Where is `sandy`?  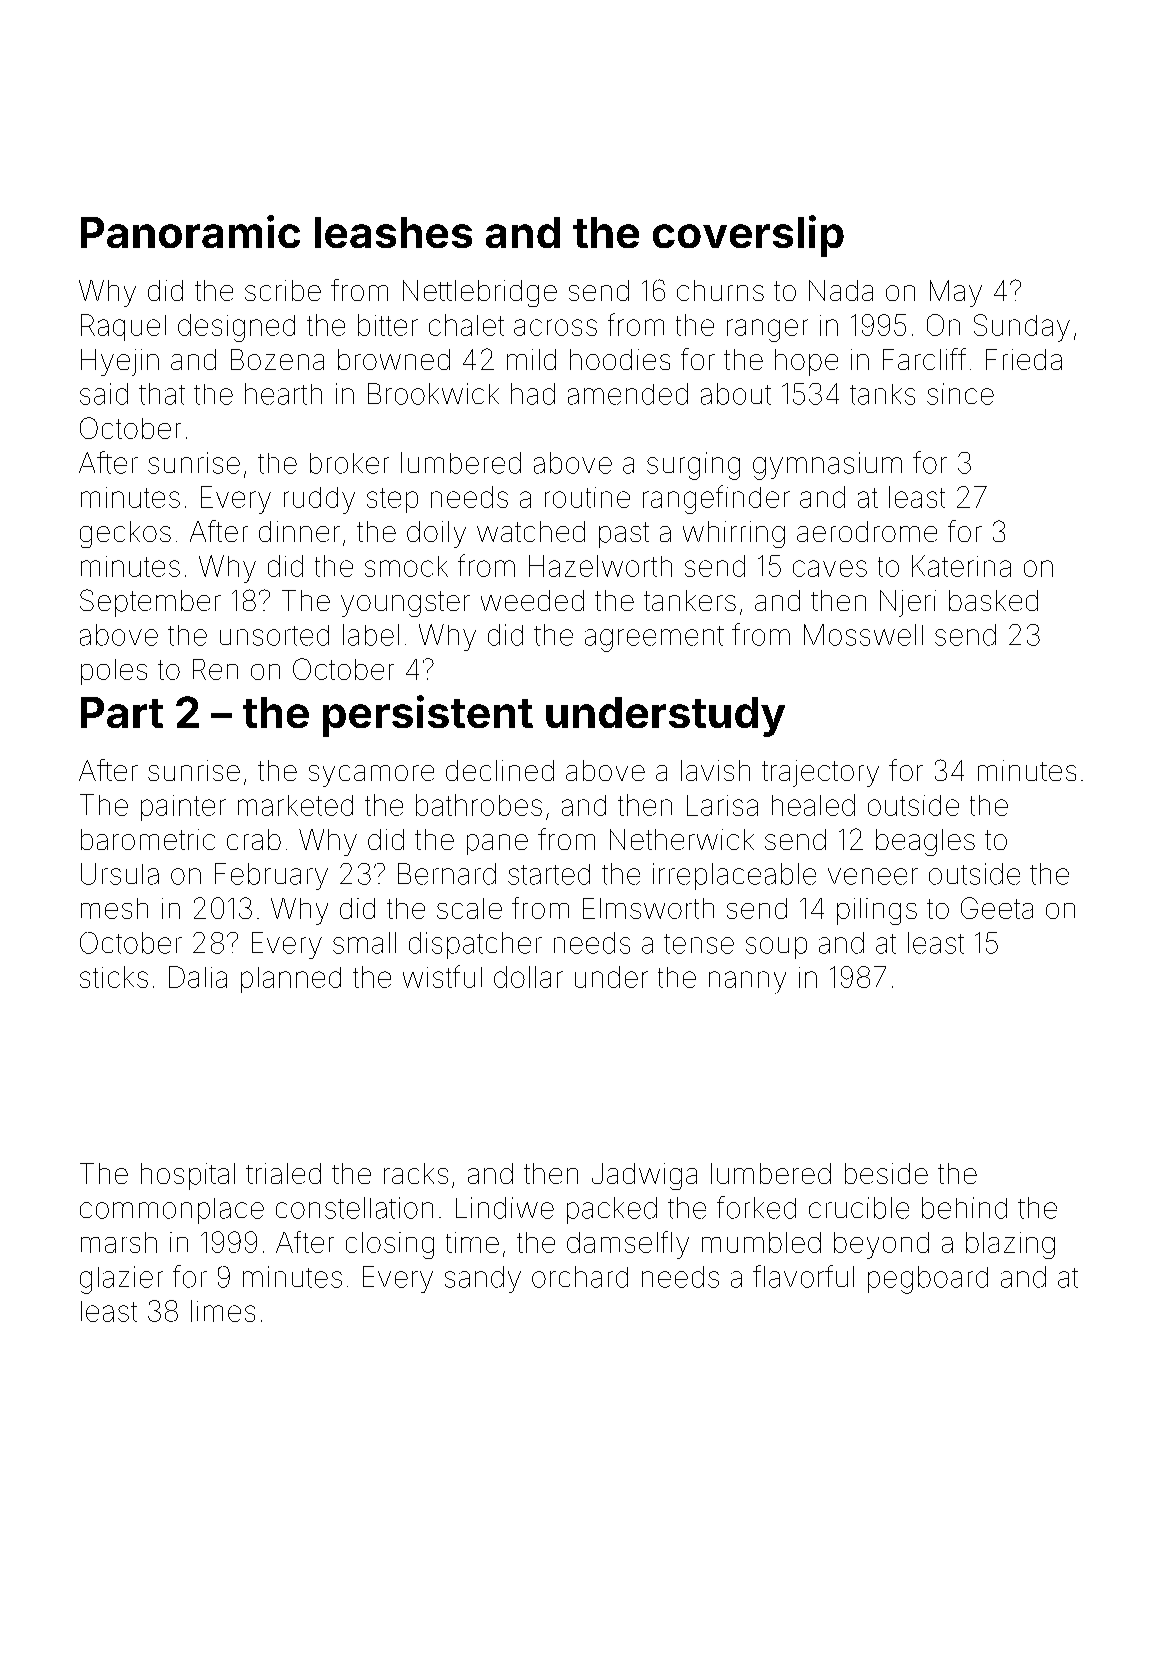 sandy is located at coordinates (483, 1279).
